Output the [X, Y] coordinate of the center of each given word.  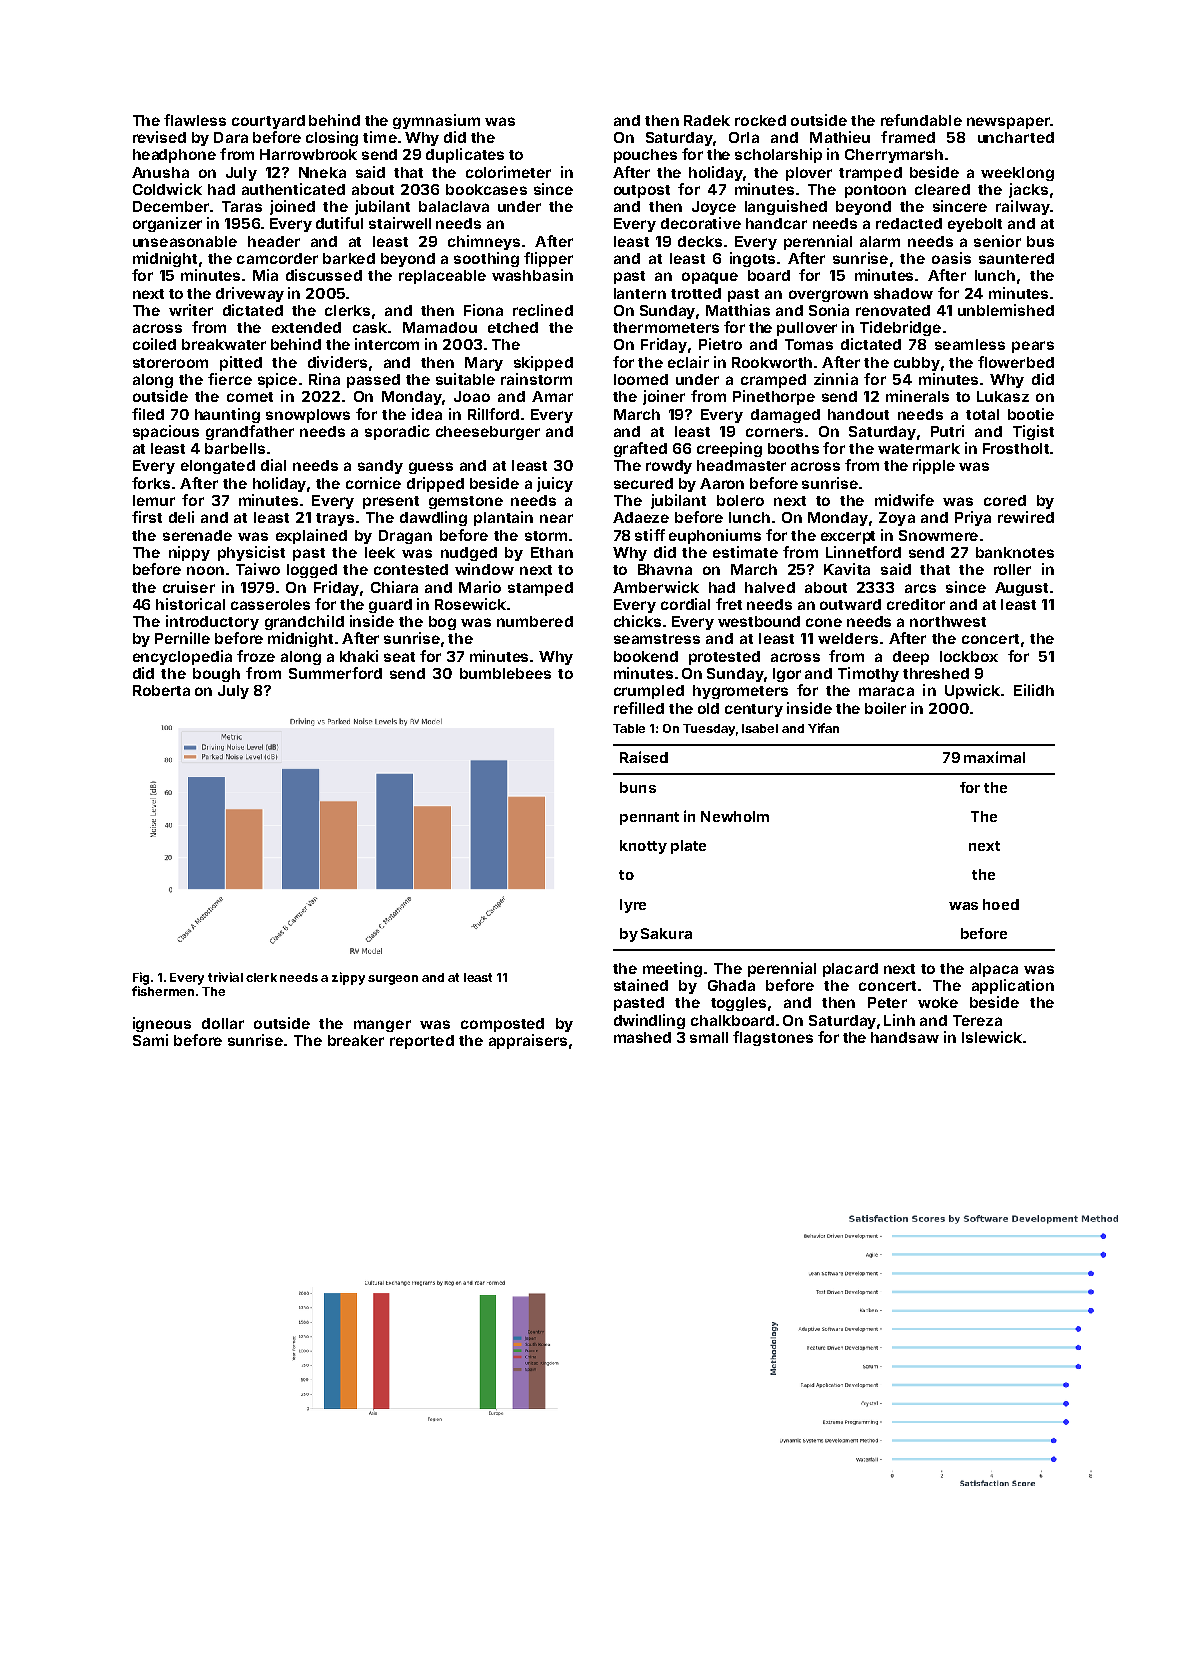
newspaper [1008, 123]
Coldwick [167, 189]
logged [312, 571]
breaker [356, 1040]
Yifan [823, 728]
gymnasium [436, 121]
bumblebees [505, 673]
